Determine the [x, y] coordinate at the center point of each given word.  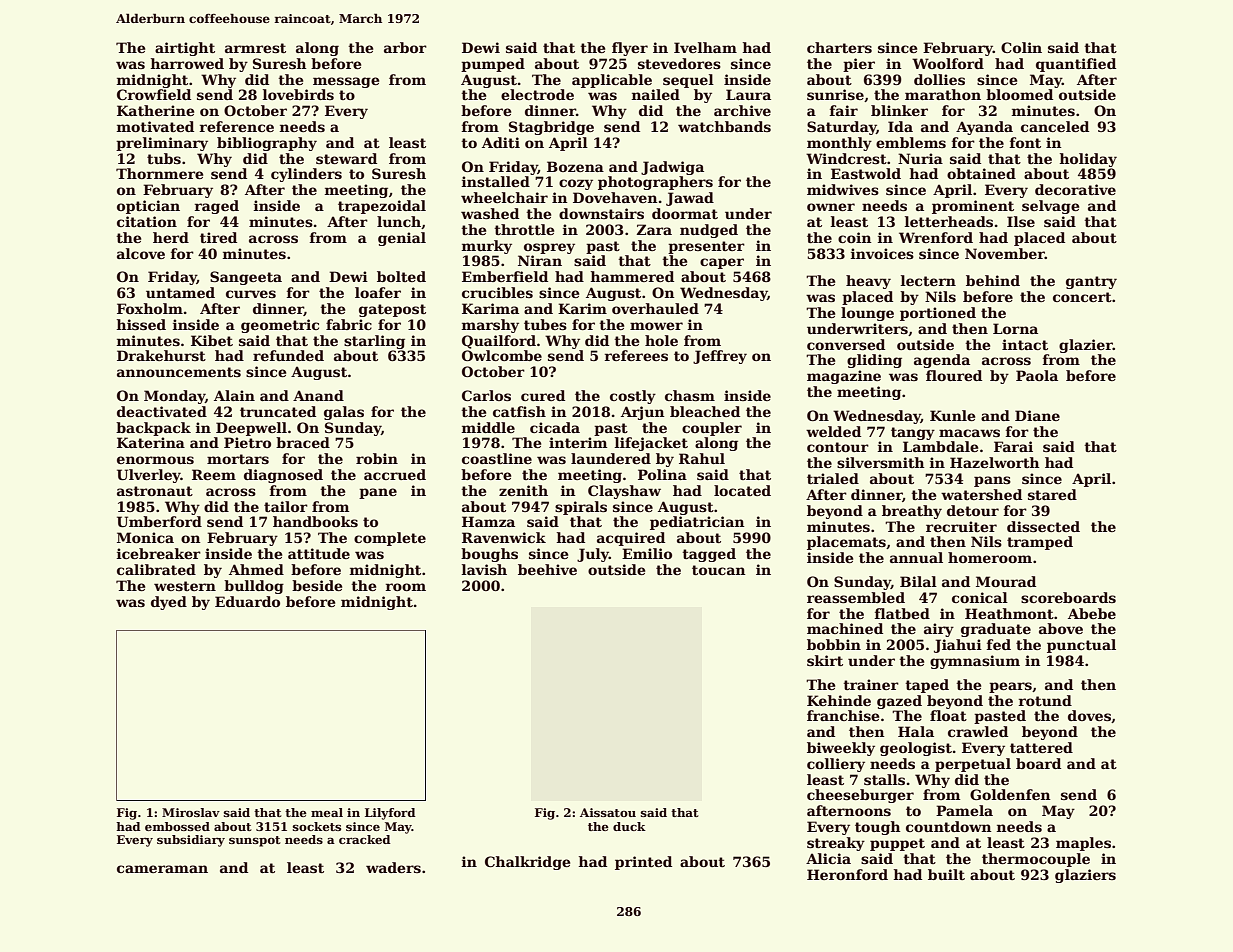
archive [742, 110]
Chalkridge [527, 863]
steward [346, 158]
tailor [286, 506]
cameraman [162, 869]
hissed [141, 324]
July [593, 555]
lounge [867, 314]
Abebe [1092, 613]
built [946, 874]
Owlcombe [502, 355]
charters [839, 47]
